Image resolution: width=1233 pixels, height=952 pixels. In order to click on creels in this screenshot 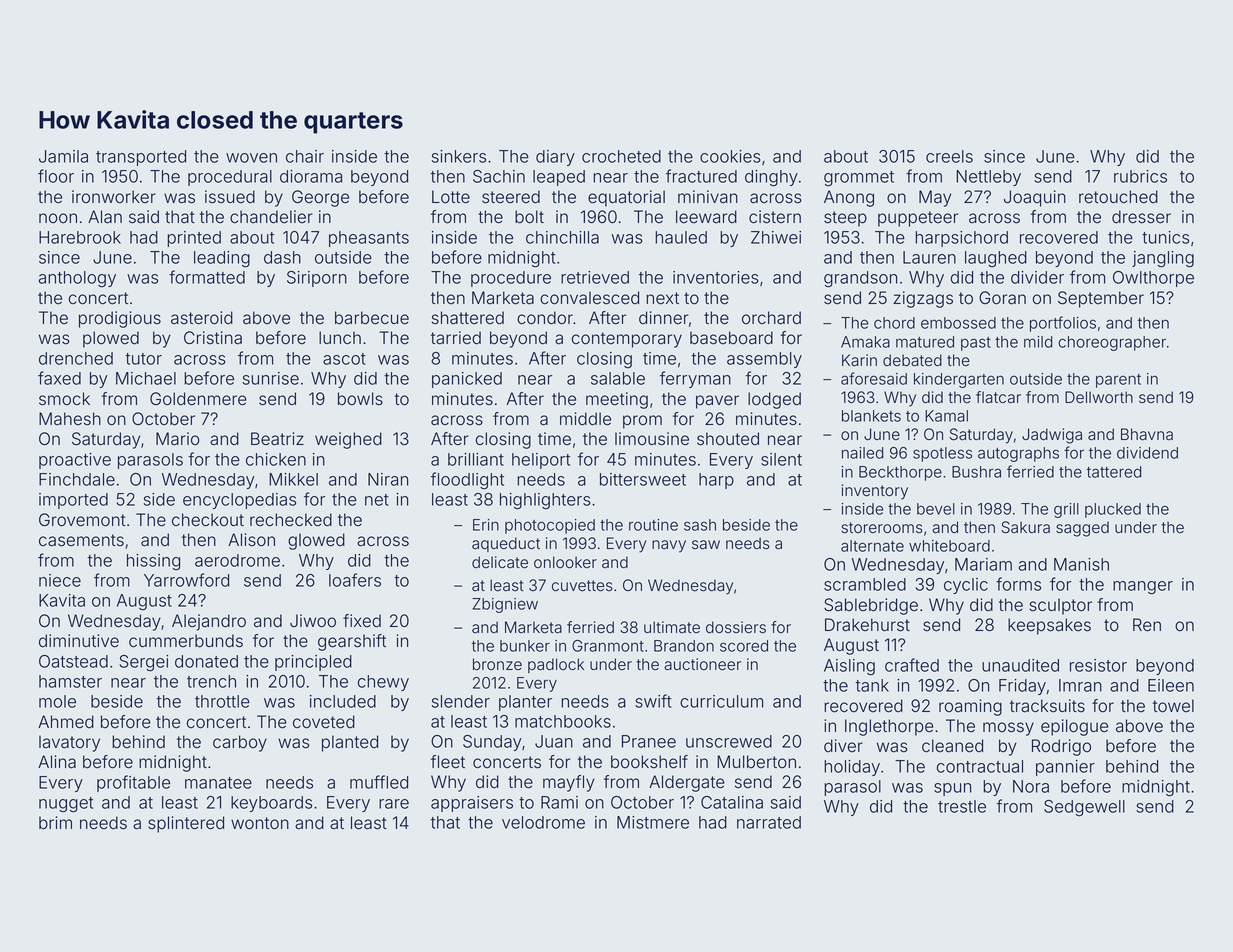, I will do `click(949, 156)`.
